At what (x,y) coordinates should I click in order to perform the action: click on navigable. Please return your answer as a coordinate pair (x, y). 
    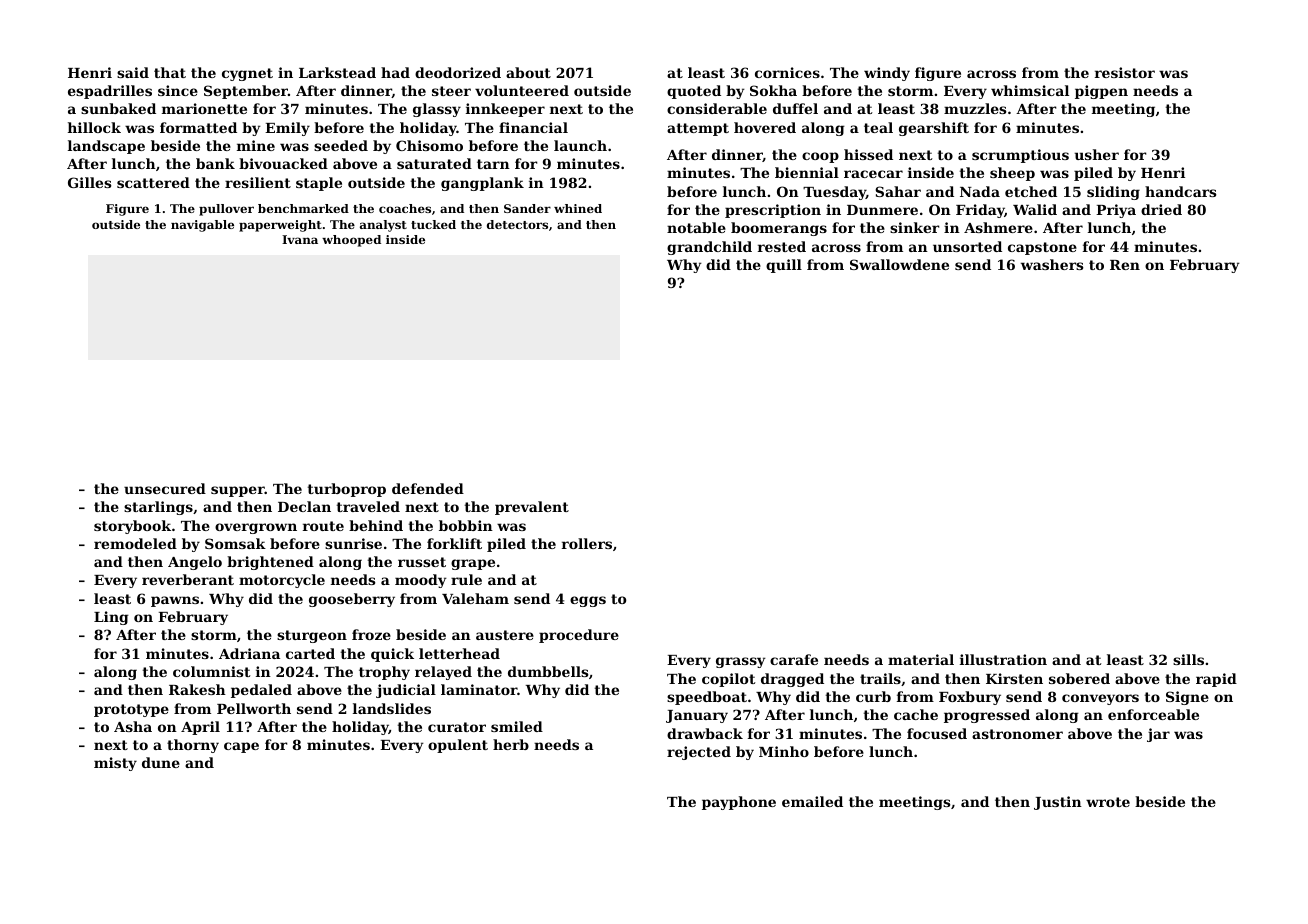
    Looking at the image, I should click on (202, 226).
